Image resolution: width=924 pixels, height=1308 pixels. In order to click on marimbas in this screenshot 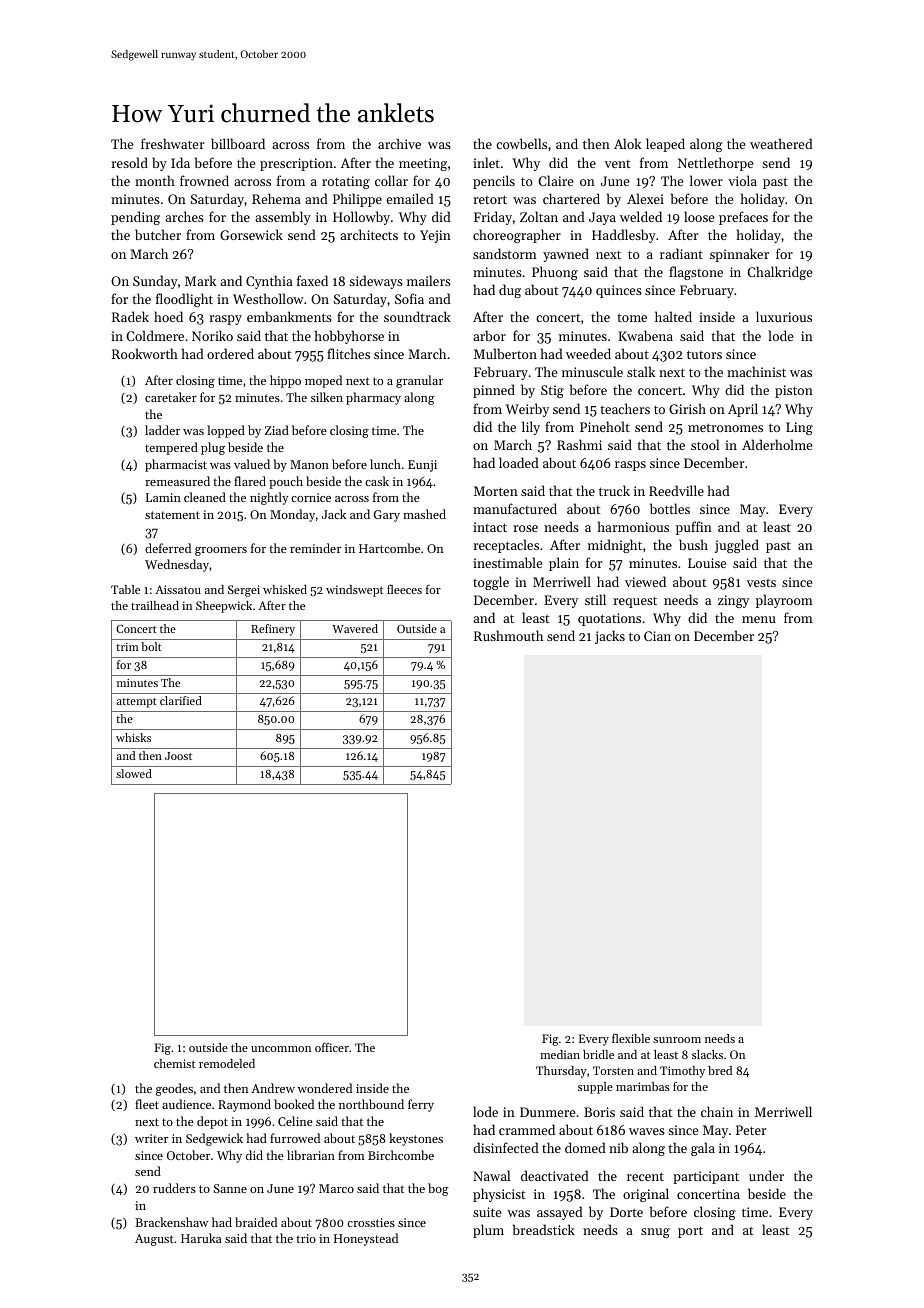, I will do `click(642, 1086)`.
